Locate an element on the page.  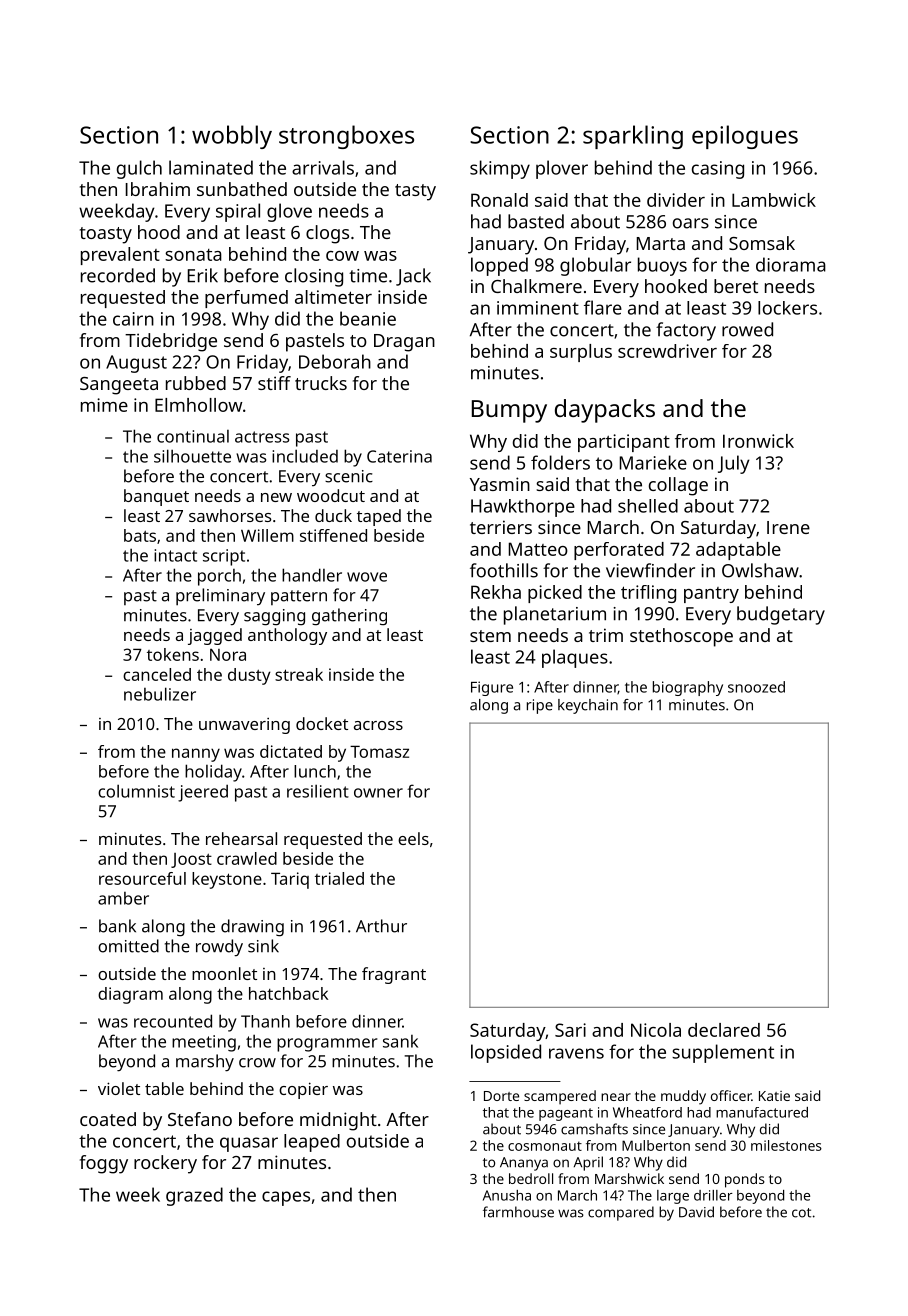
plover is located at coordinates (562, 169).
